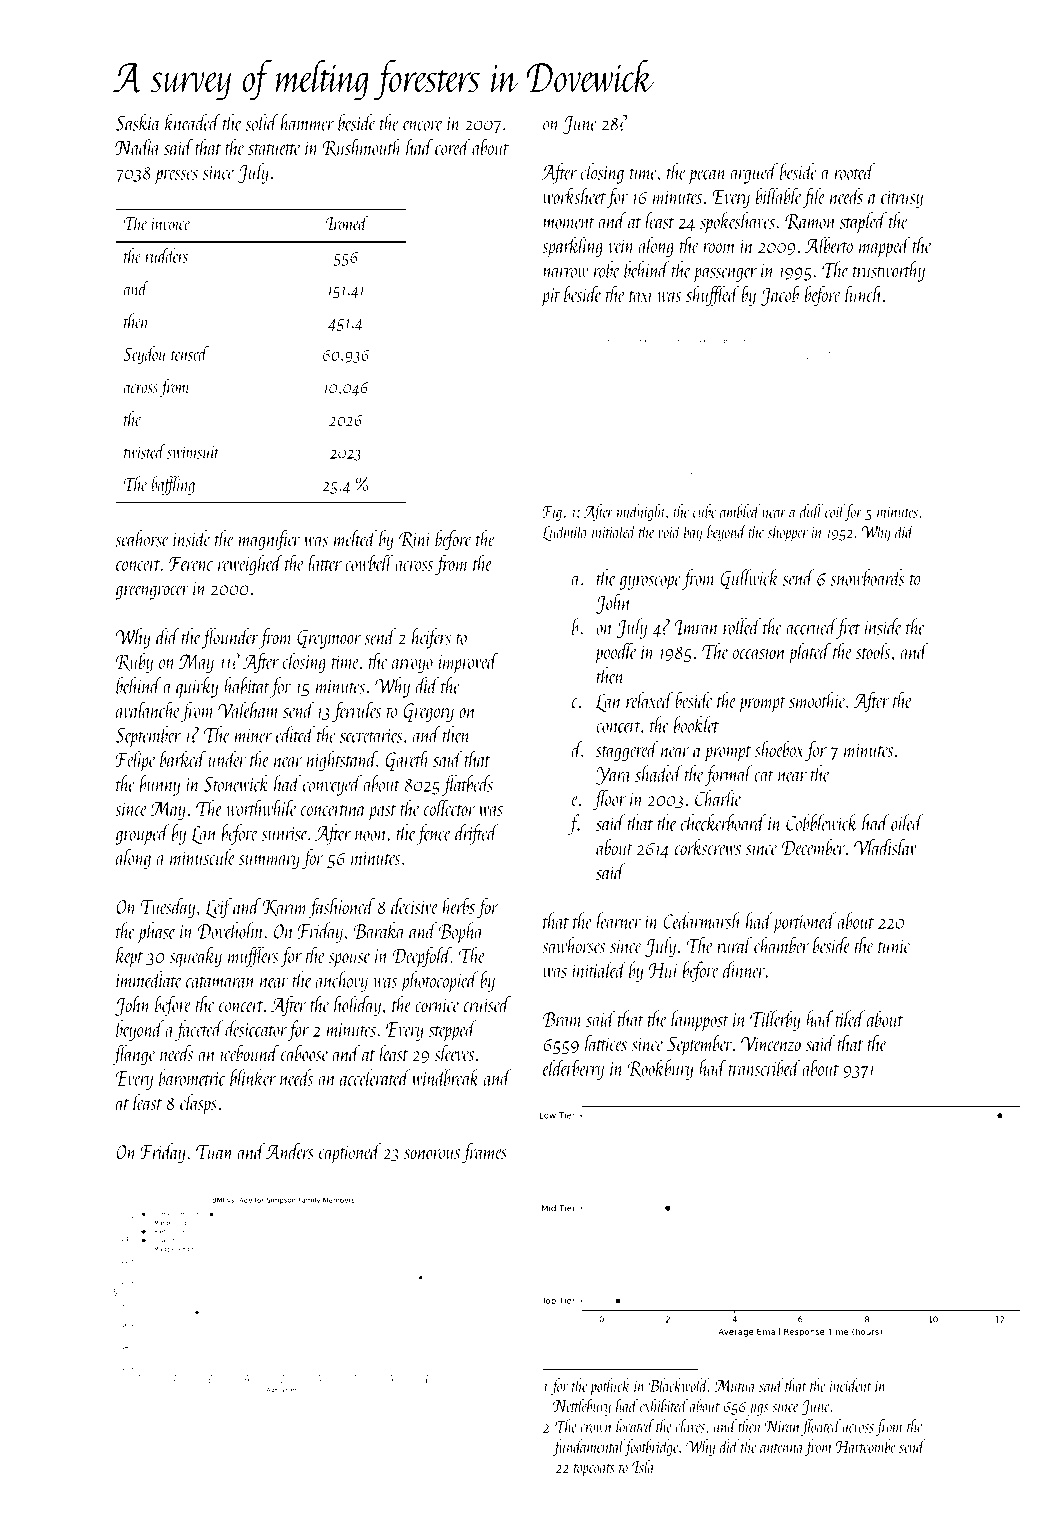 The width and height of the image is (1053, 1524). Describe the element at coordinates (362, 147) in the image. I see `Rushmouth` at that location.
